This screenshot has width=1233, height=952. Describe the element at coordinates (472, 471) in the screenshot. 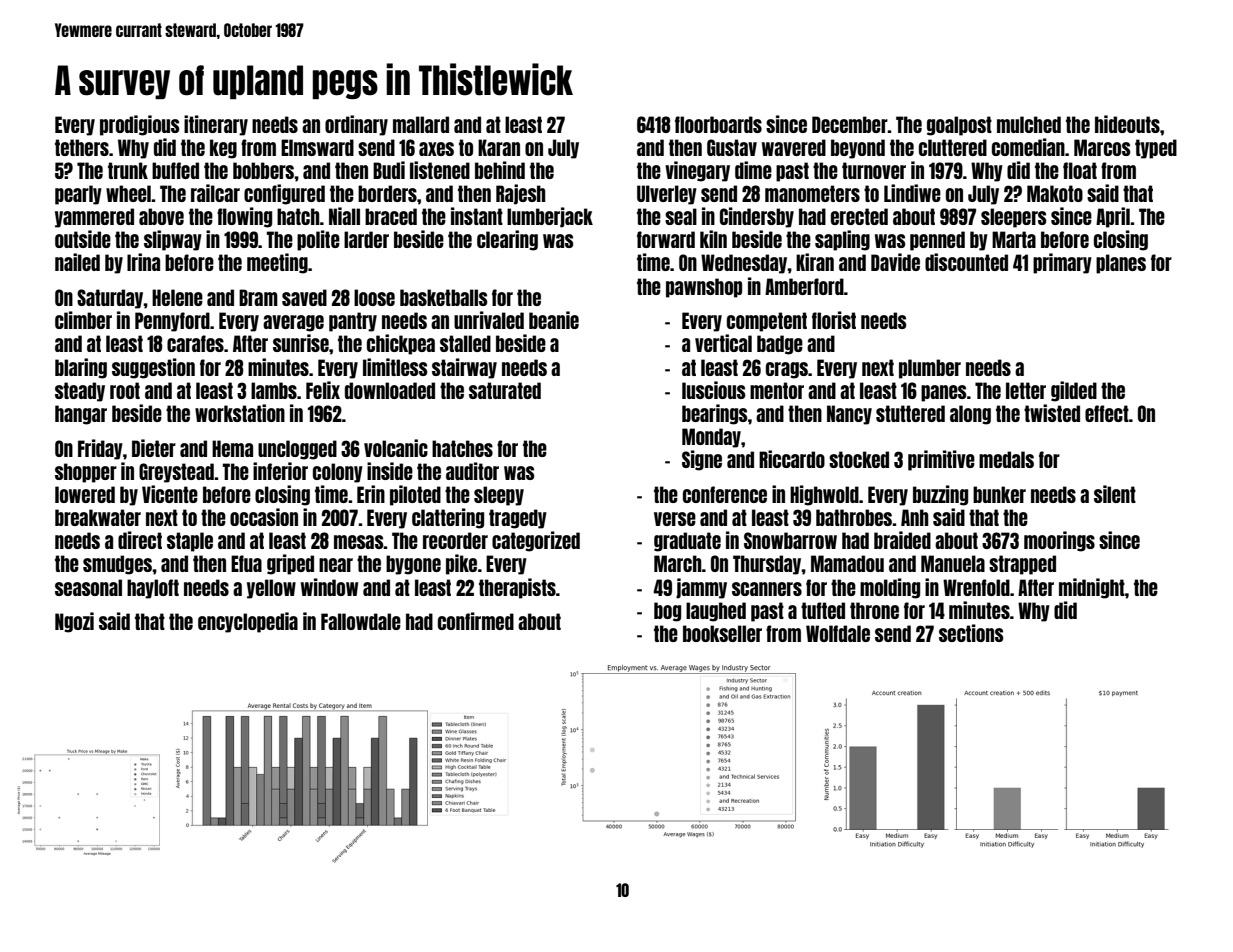

I see `auditor` at that location.
